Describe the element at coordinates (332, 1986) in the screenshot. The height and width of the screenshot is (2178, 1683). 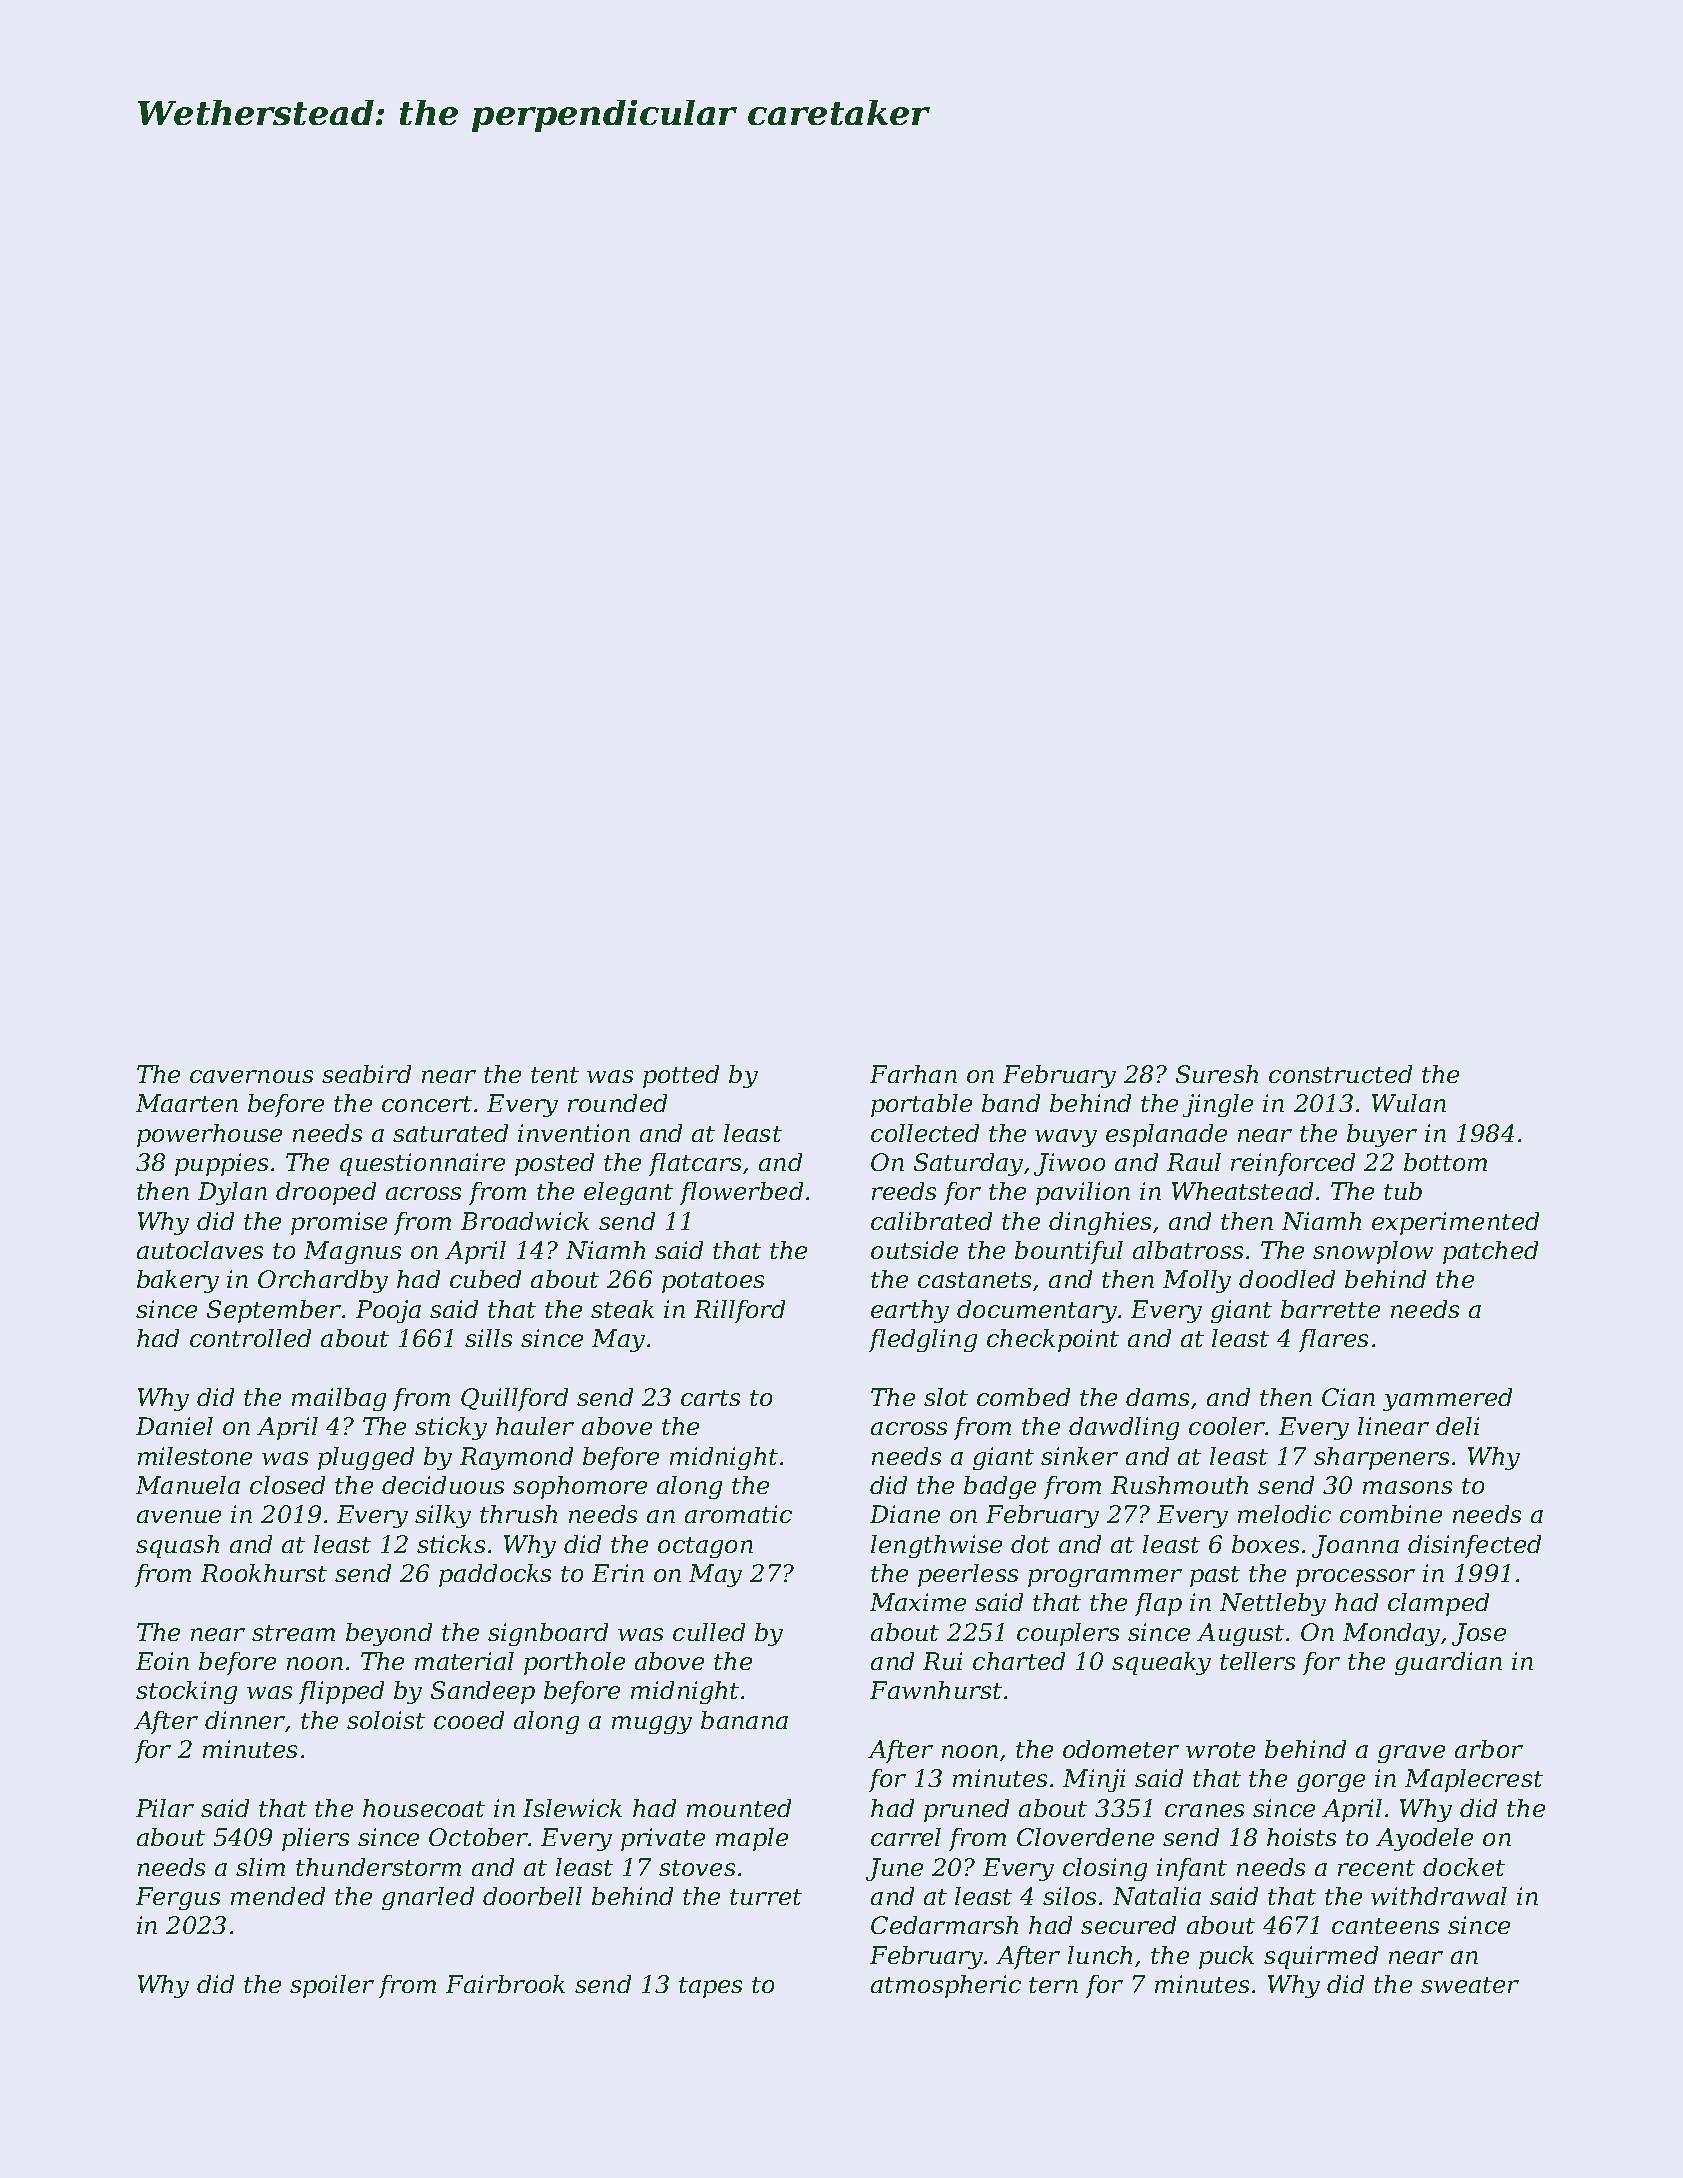
I see `spoiler` at that location.
